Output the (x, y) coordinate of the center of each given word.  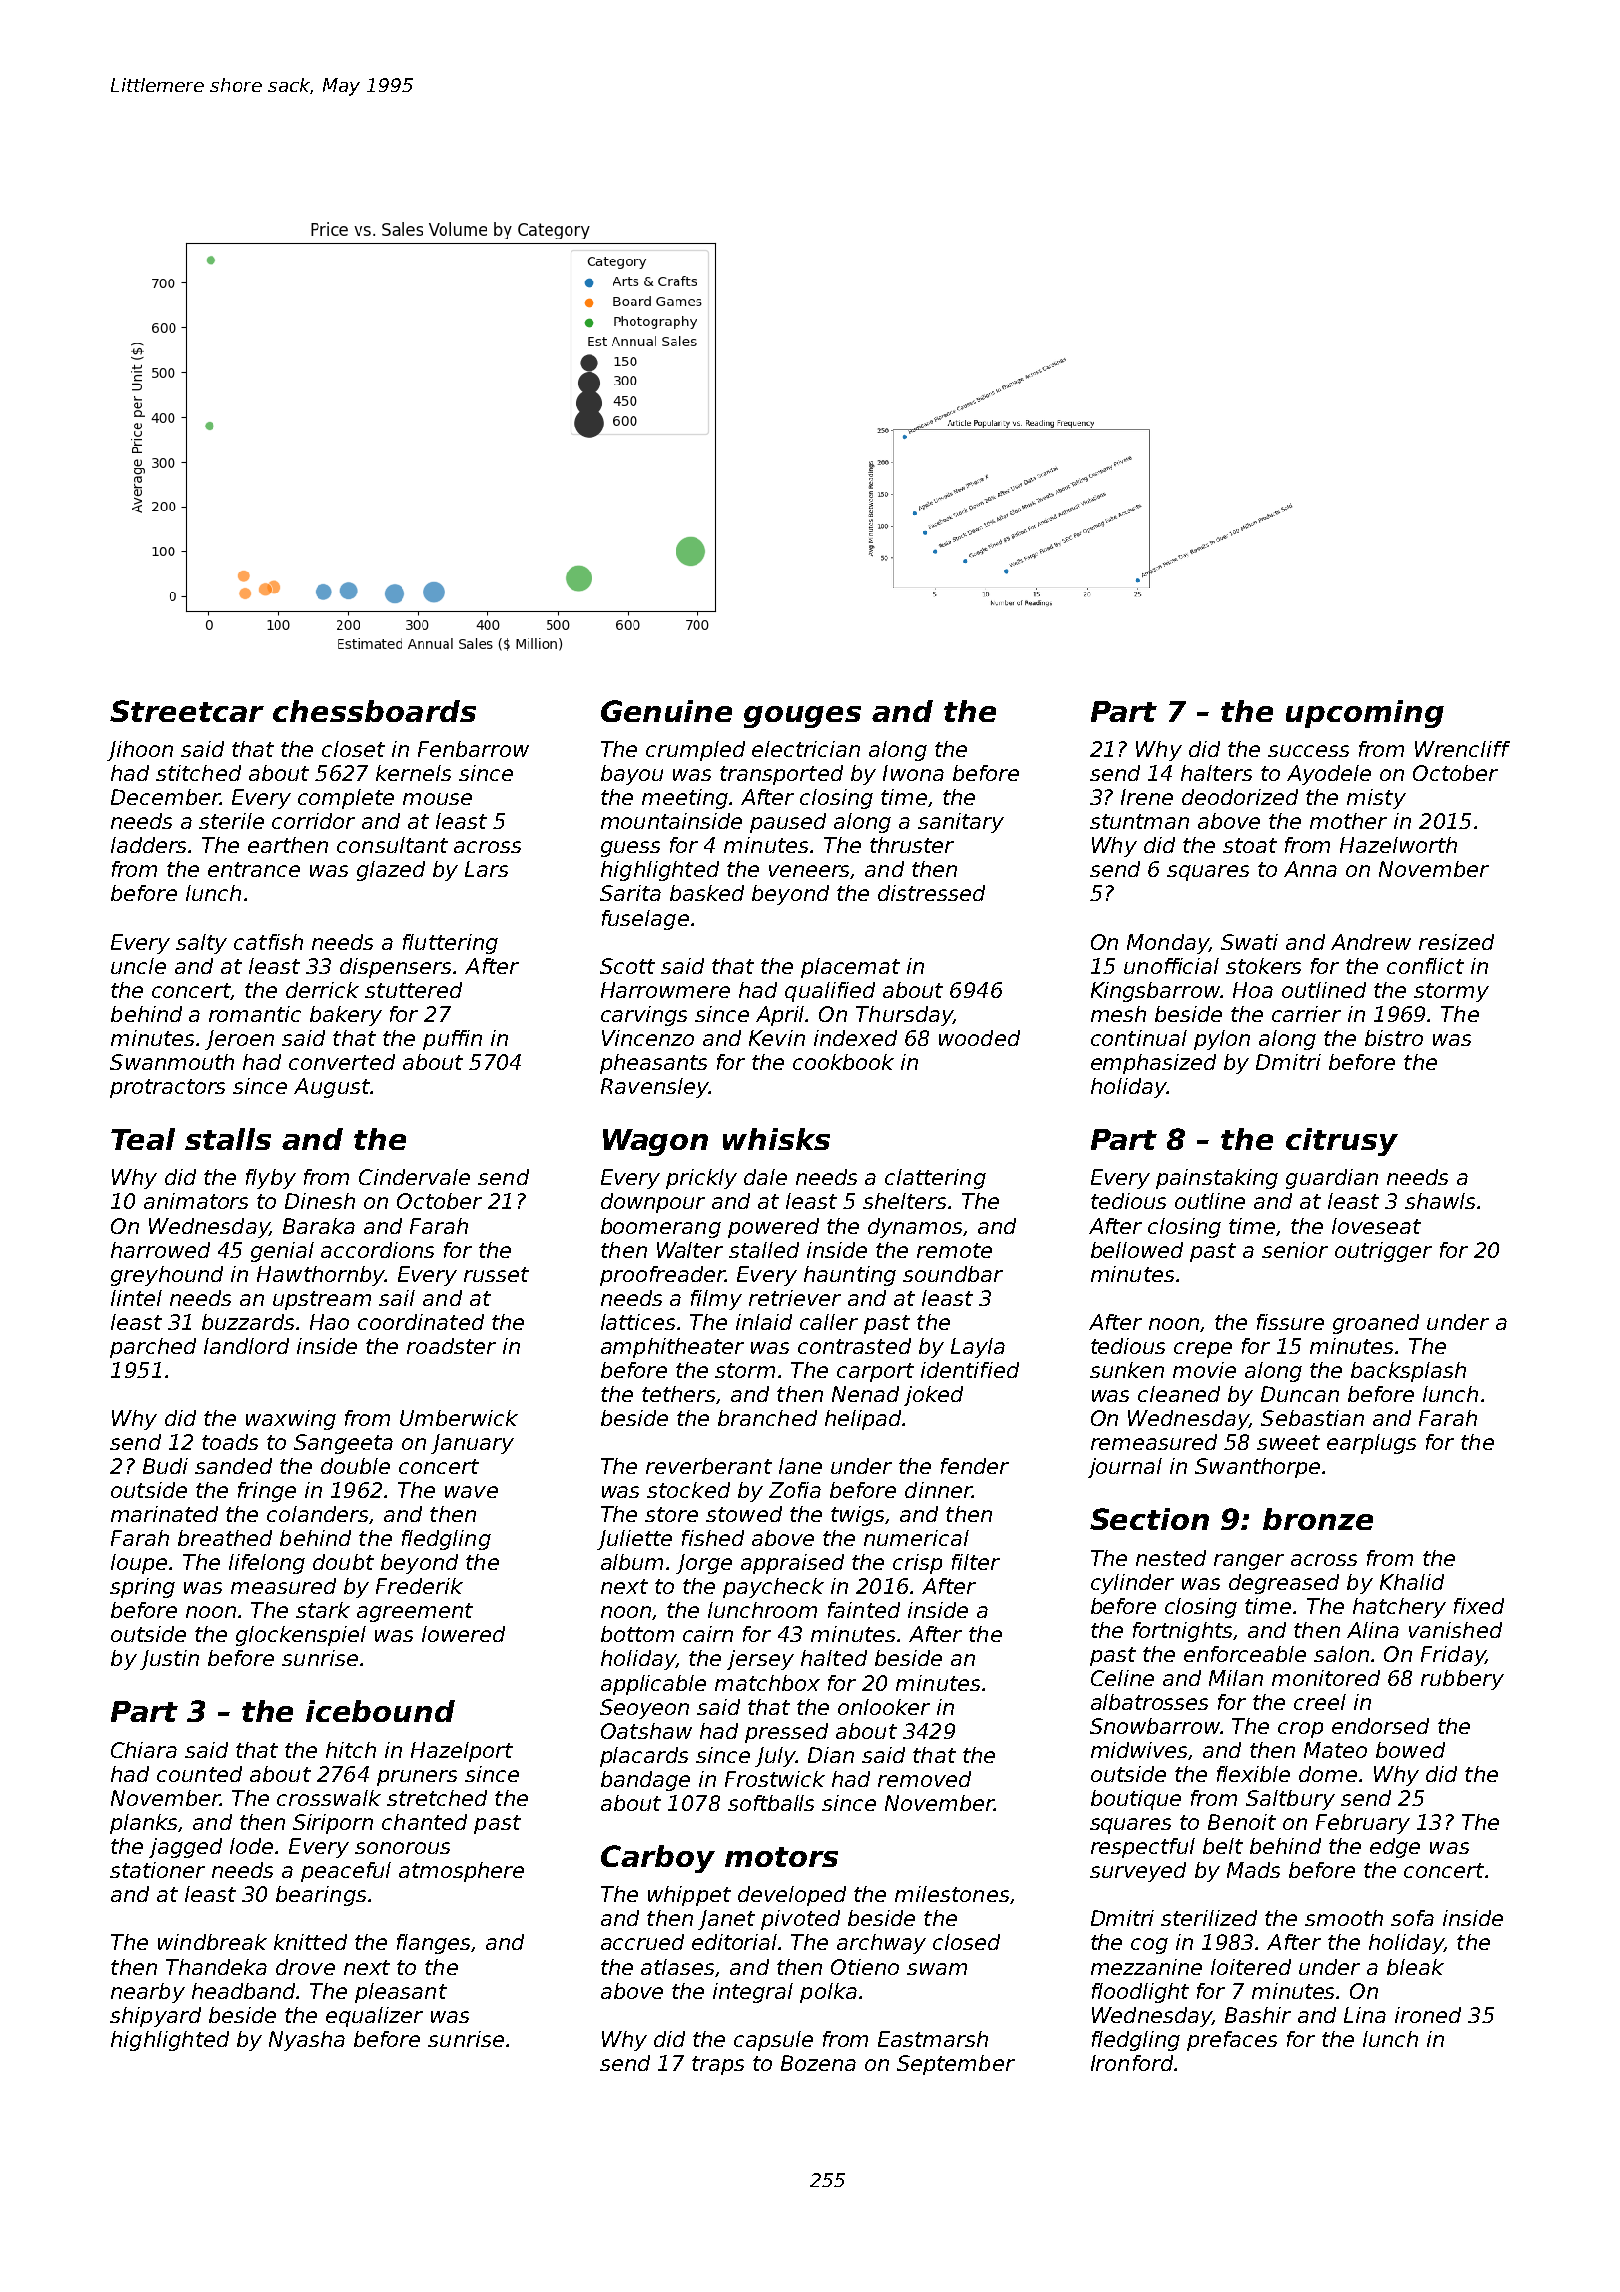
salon (1341, 1654)
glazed (391, 871)
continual (1139, 1038)
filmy (716, 1300)
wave (471, 1492)
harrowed (160, 1250)
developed (792, 1896)
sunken (1127, 1370)
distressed (931, 893)
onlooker (884, 1707)
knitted (310, 1942)
